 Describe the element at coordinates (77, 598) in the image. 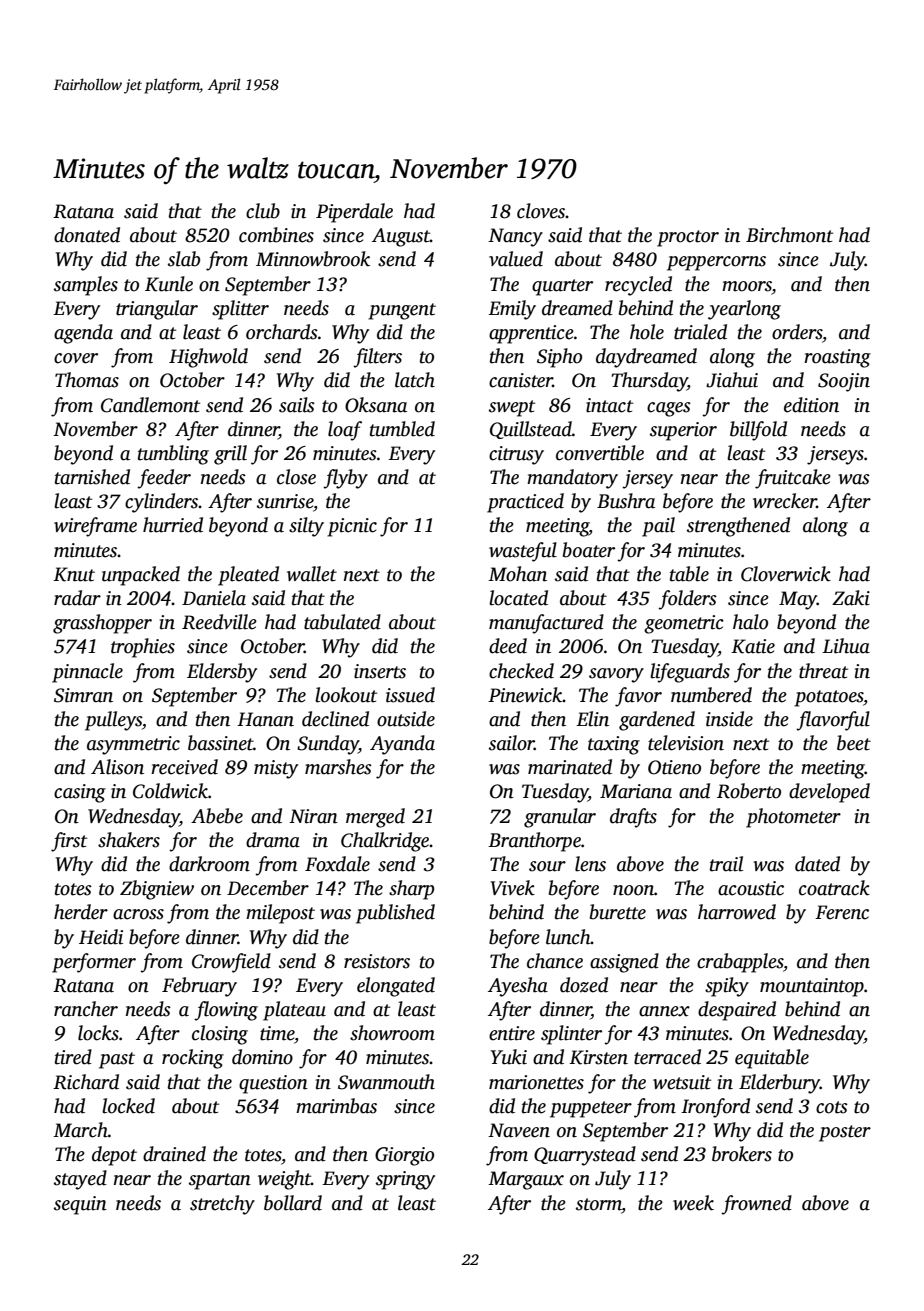

I see `radar` at that location.
